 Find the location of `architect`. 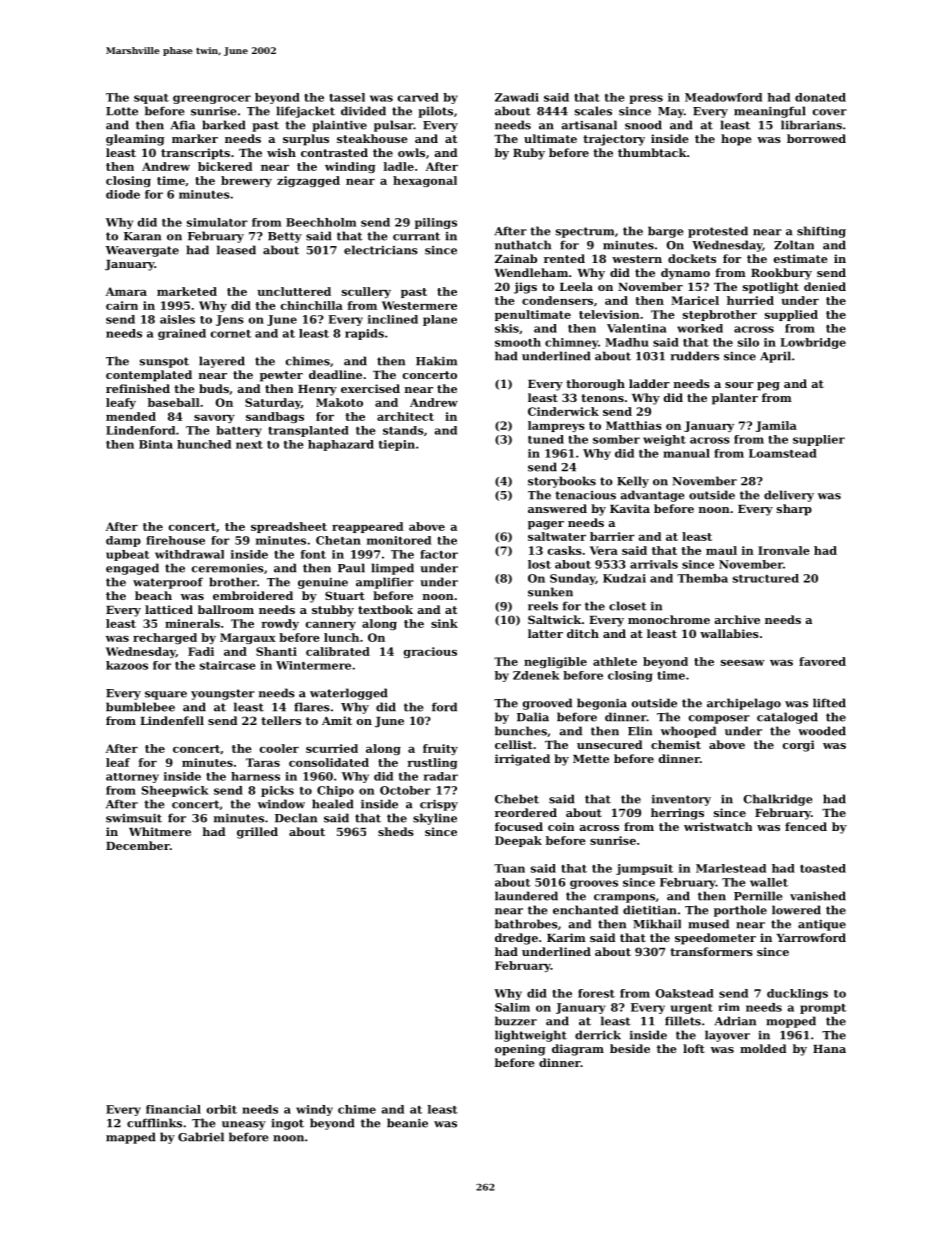

architect is located at coordinates (405, 416).
